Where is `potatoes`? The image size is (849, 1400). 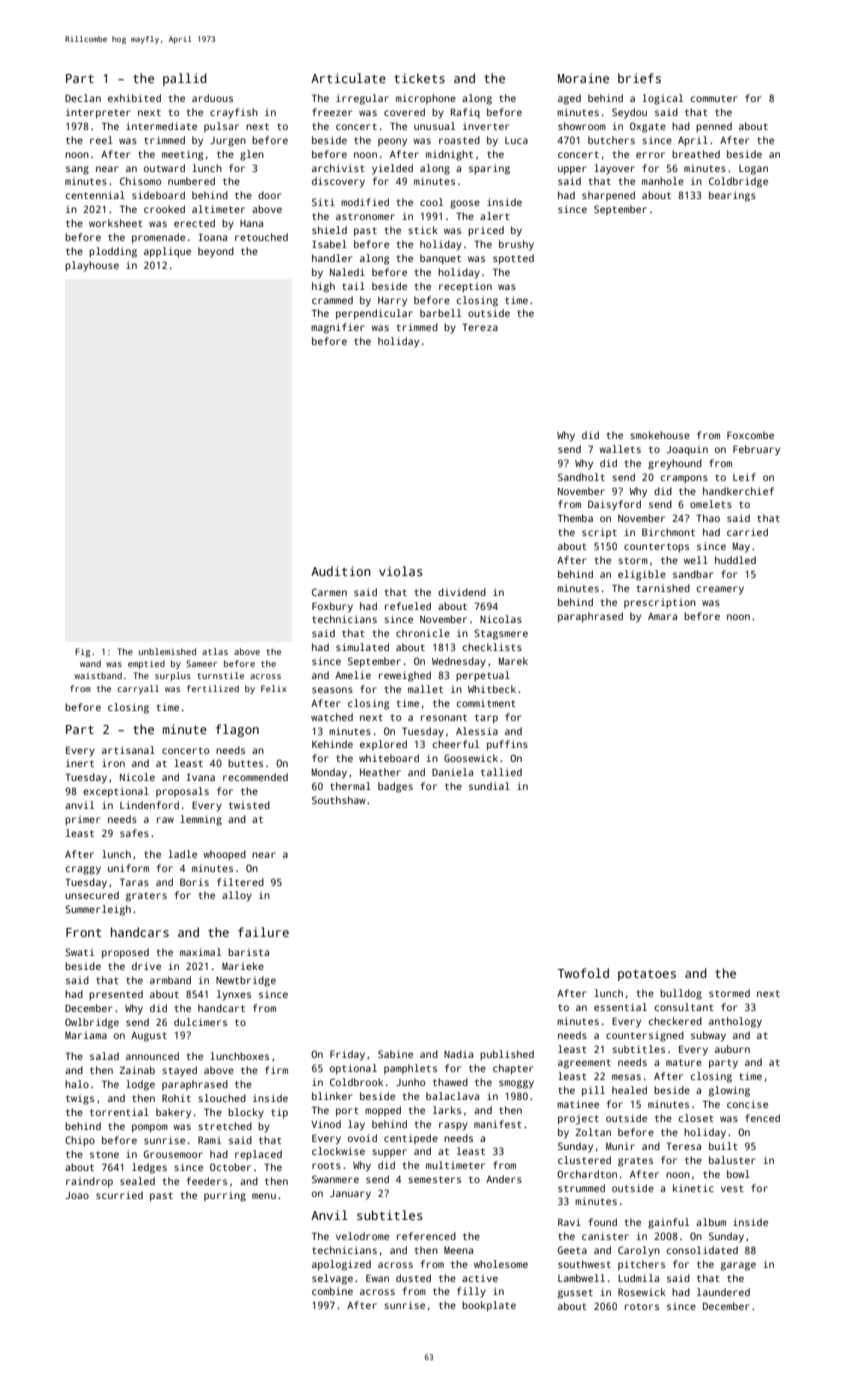 potatoes is located at coordinates (647, 975).
